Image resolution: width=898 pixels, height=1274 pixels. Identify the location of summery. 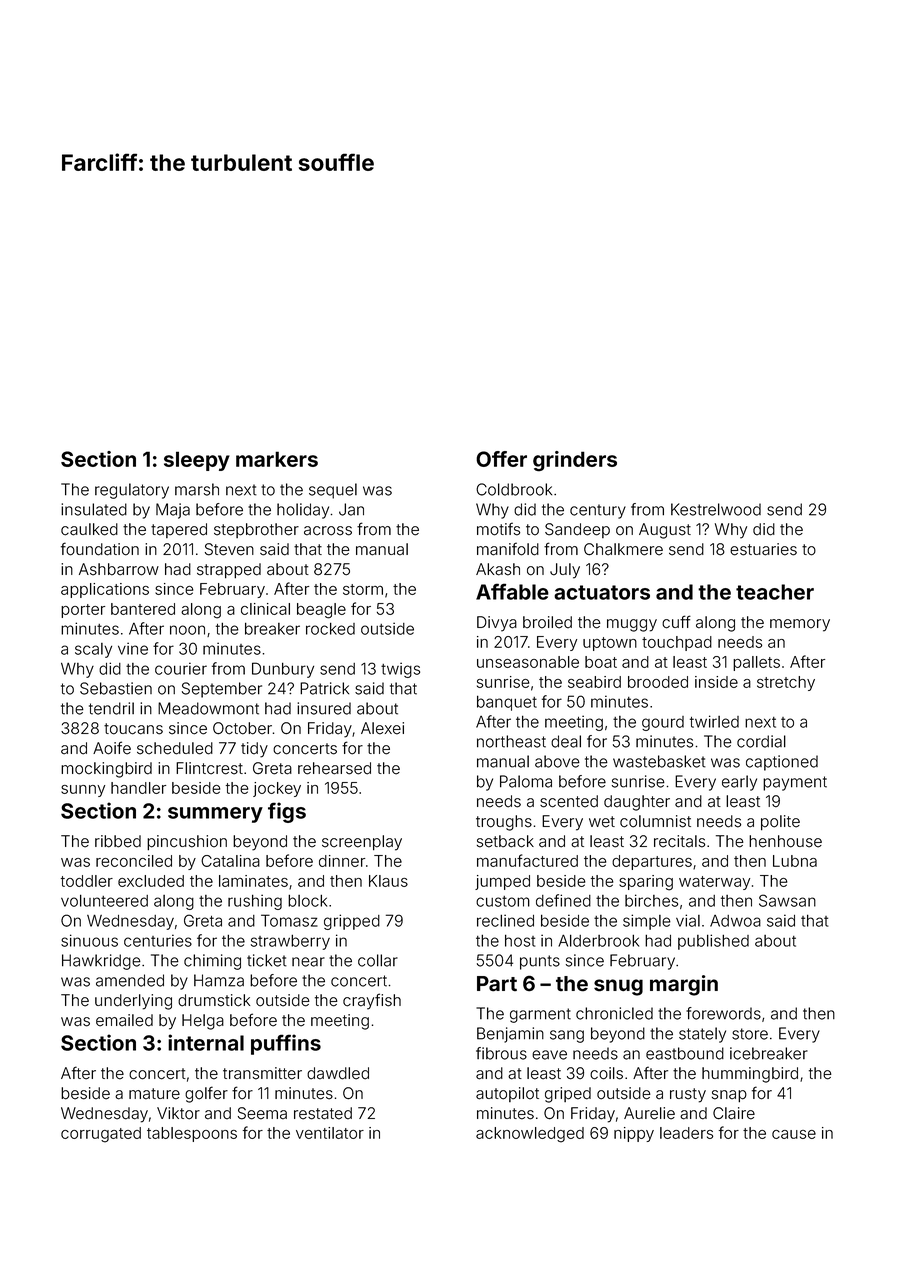
(215, 815).
